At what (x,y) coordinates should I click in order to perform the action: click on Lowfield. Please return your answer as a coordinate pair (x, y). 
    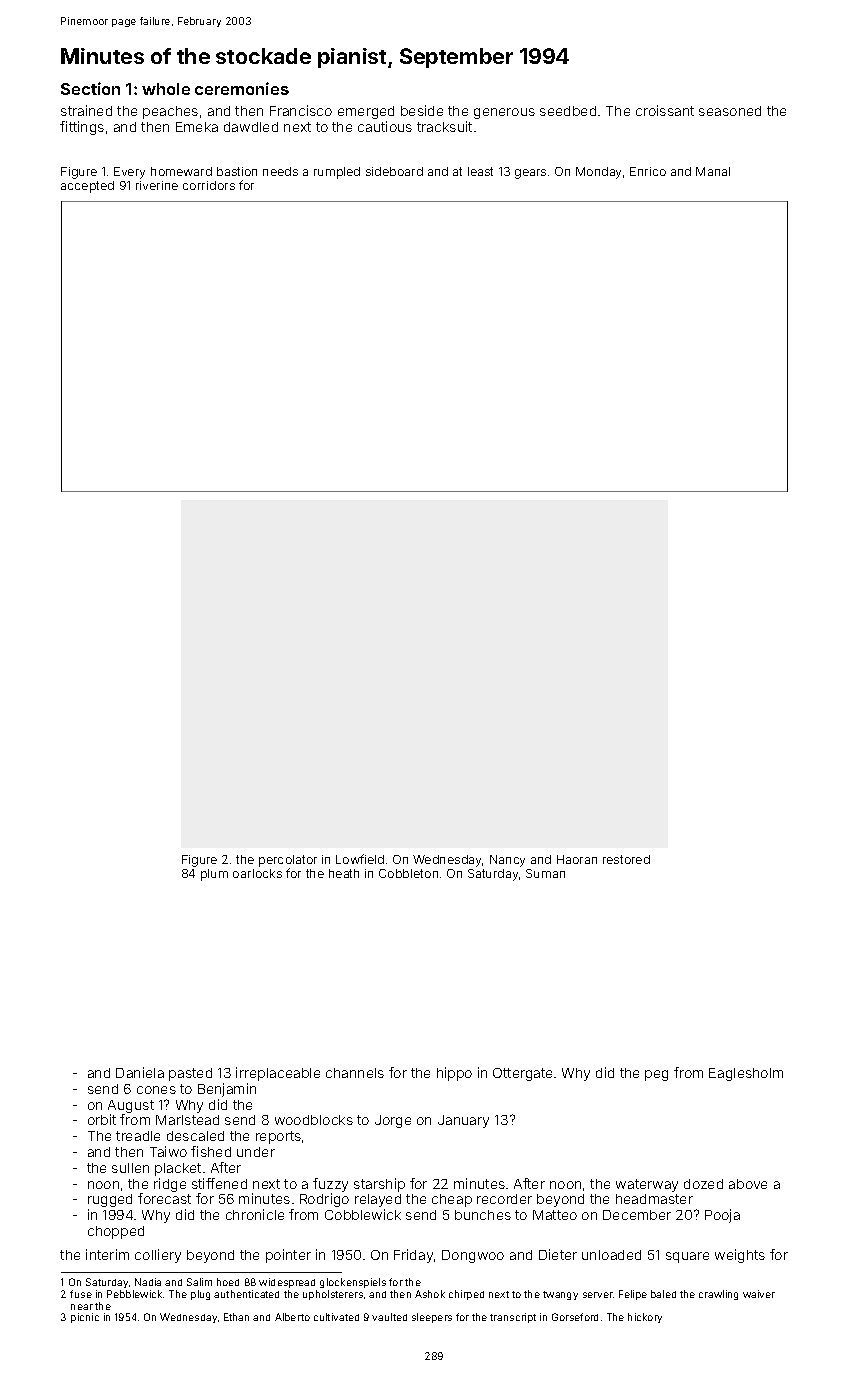
    Looking at the image, I should click on (360, 859).
